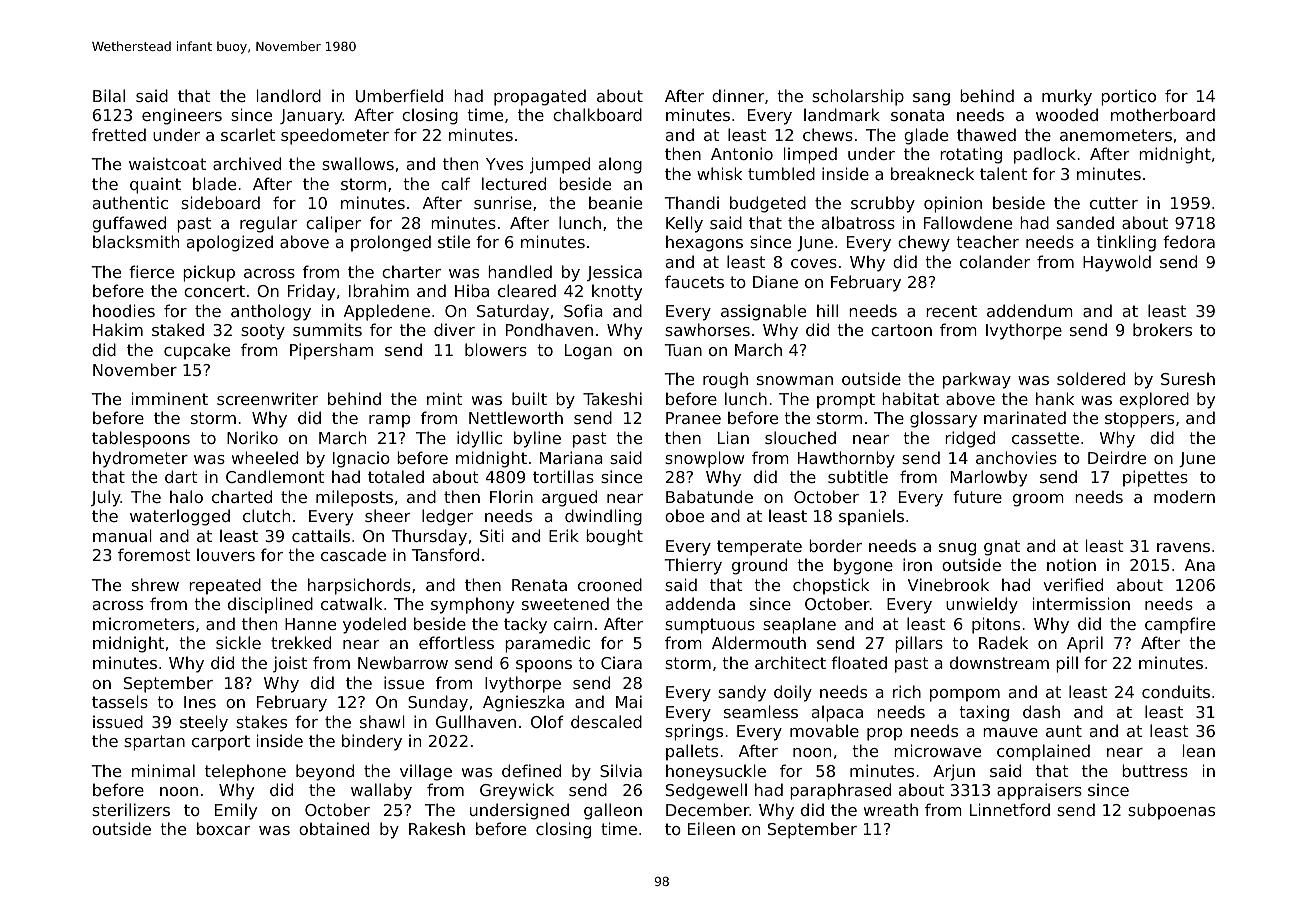  What do you see at coordinates (1067, 97) in the screenshot?
I see `murky` at bounding box center [1067, 97].
